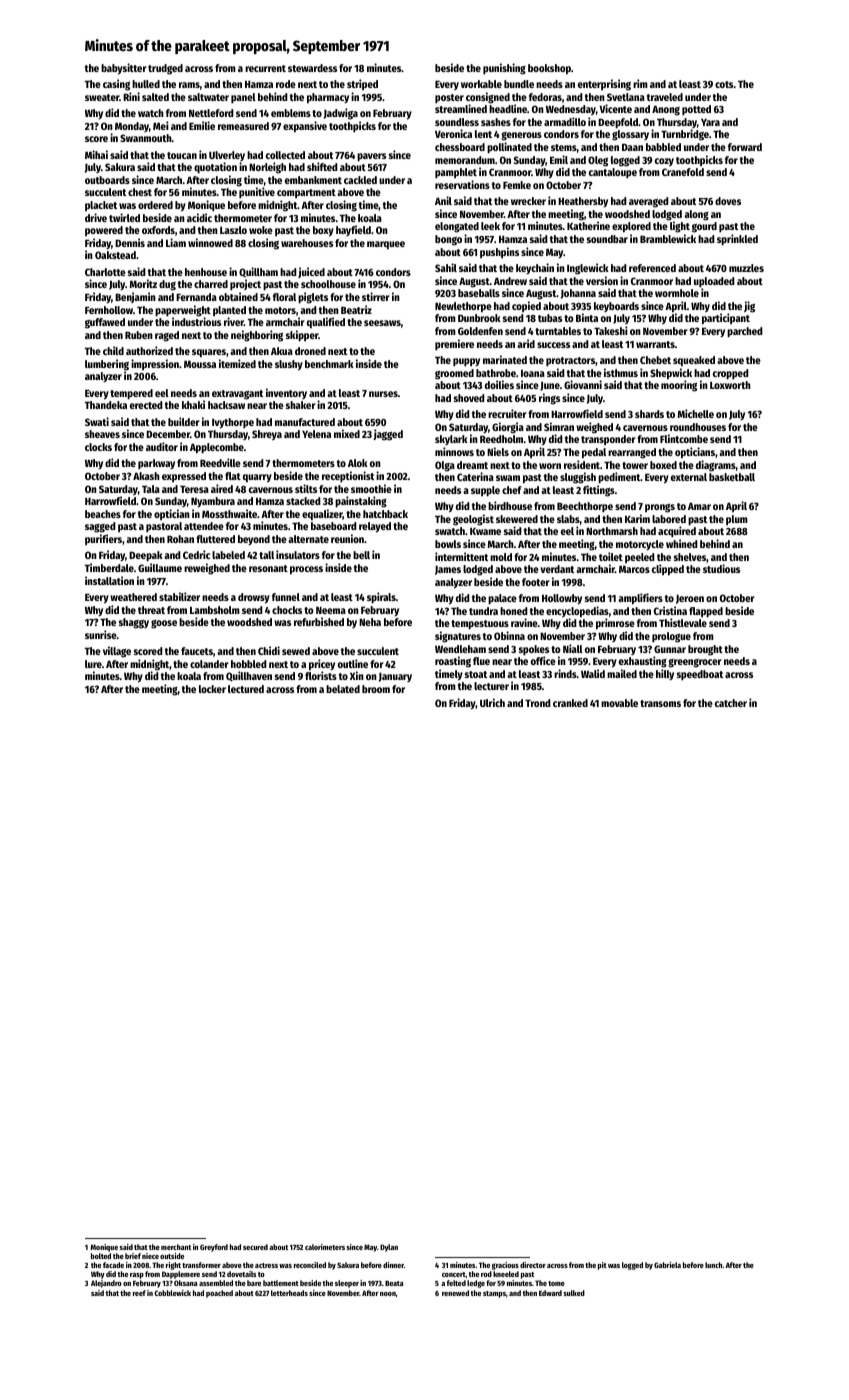 Image resolution: width=849 pixels, height=1400 pixels. Describe the element at coordinates (329, 364) in the image. I see `benchmark` at that location.
